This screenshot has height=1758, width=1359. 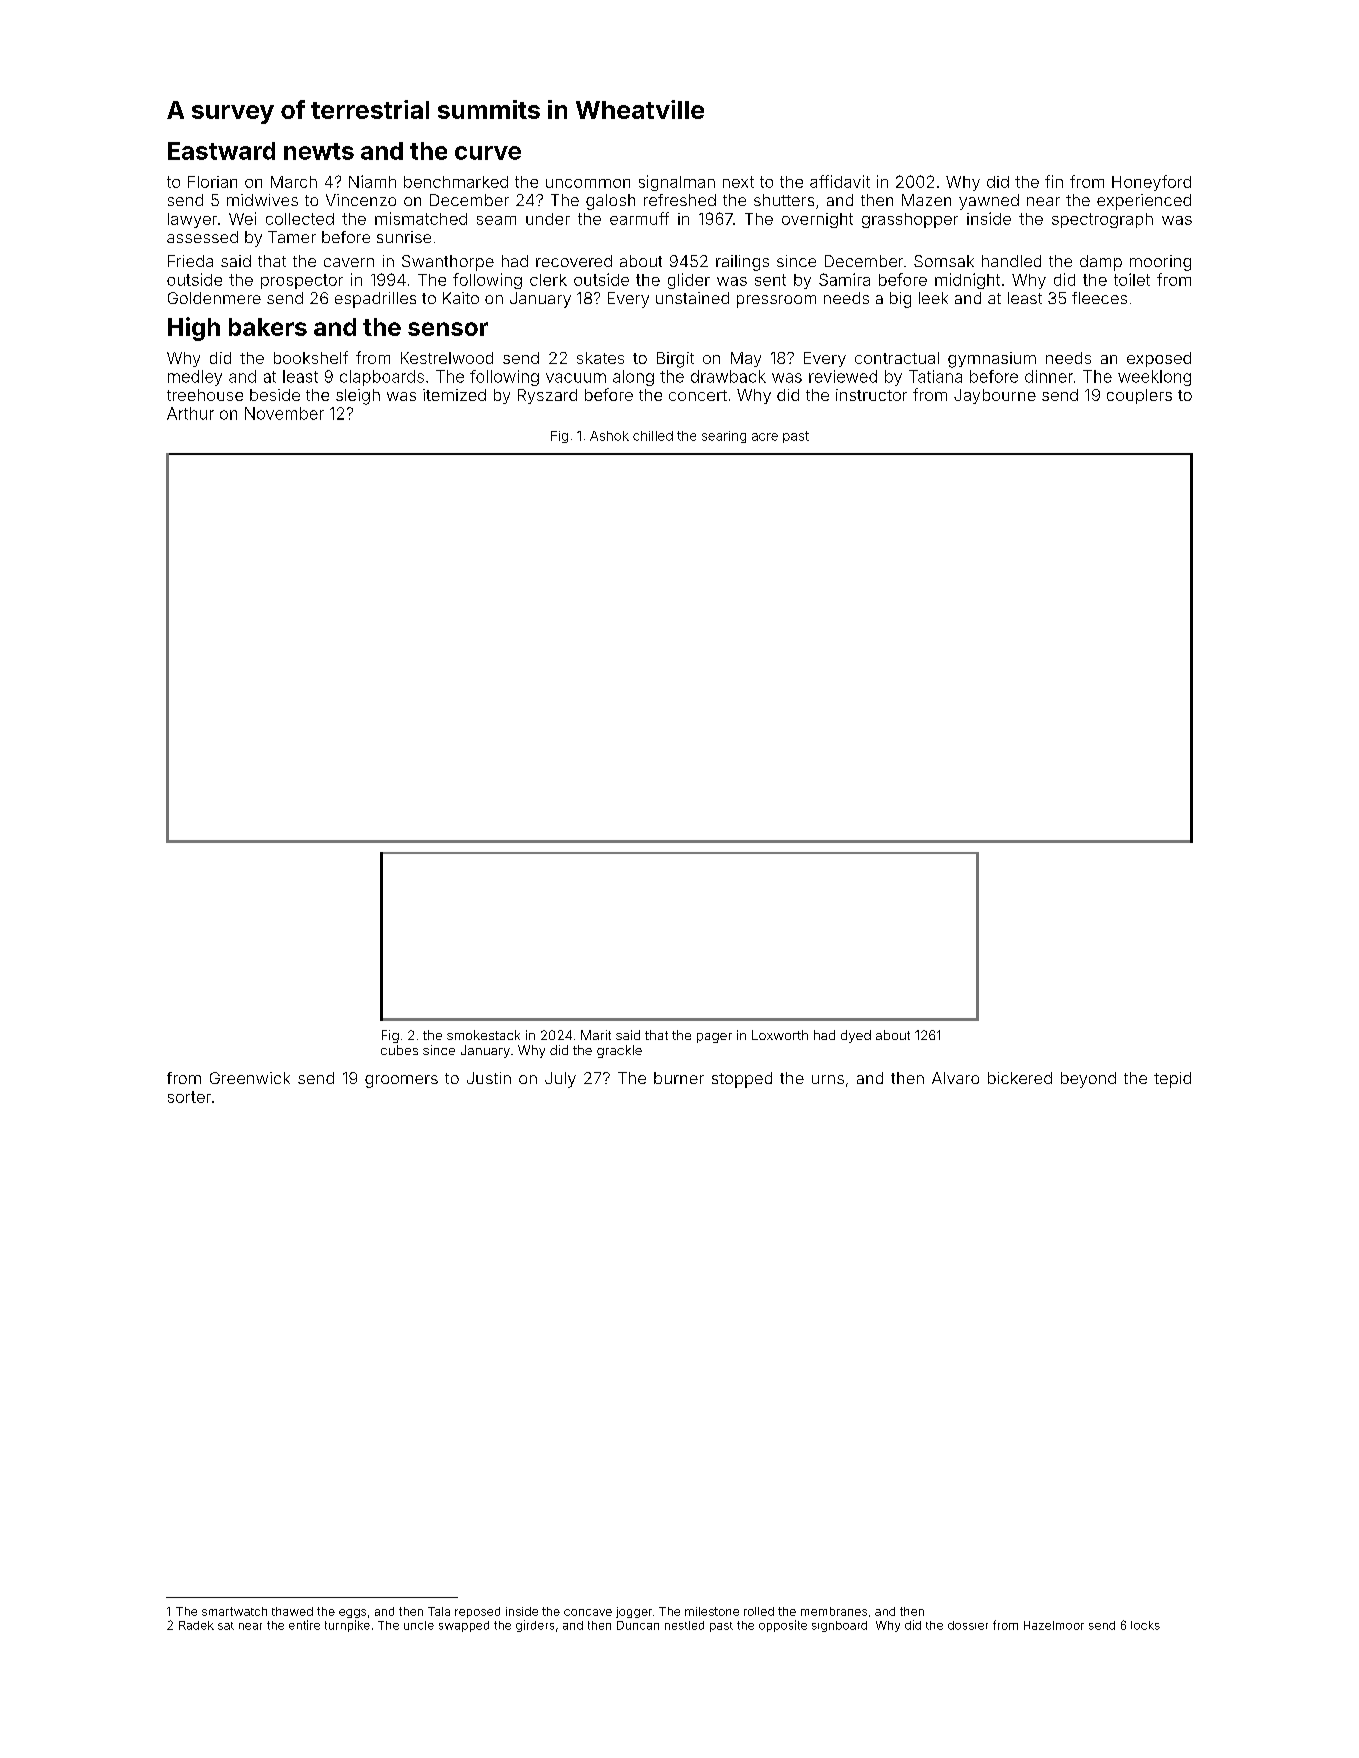 What do you see at coordinates (955, 1078) in the screenshot?
I see `Alvaro` at bounding box center [955, 1078].
